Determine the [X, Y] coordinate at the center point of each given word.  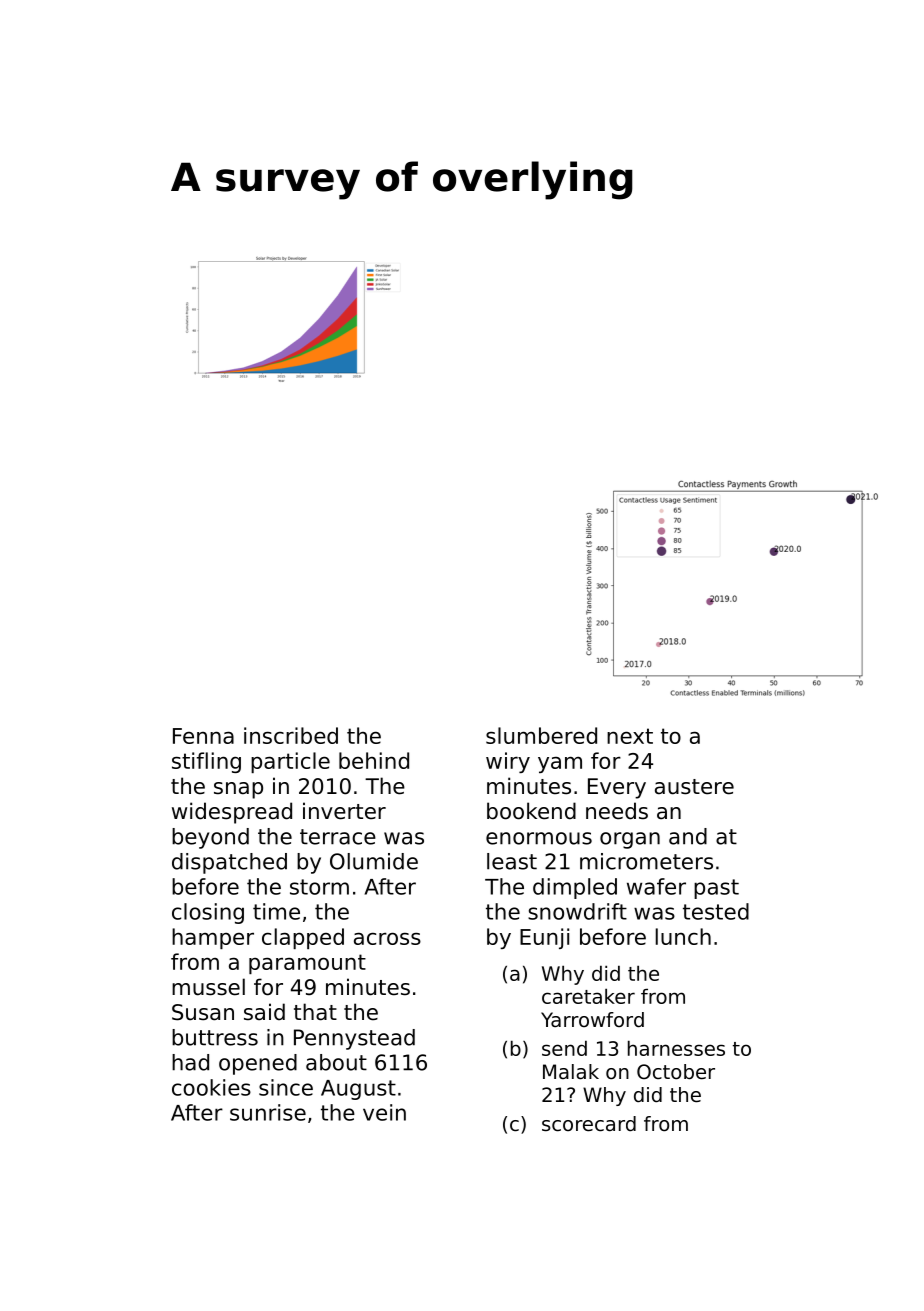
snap [238, 790]
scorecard [589, 1124]
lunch [683, 936]
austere [694, 787]
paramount [307, 964]
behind [374, 760]
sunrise [268, 1112]
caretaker [588, 996]
